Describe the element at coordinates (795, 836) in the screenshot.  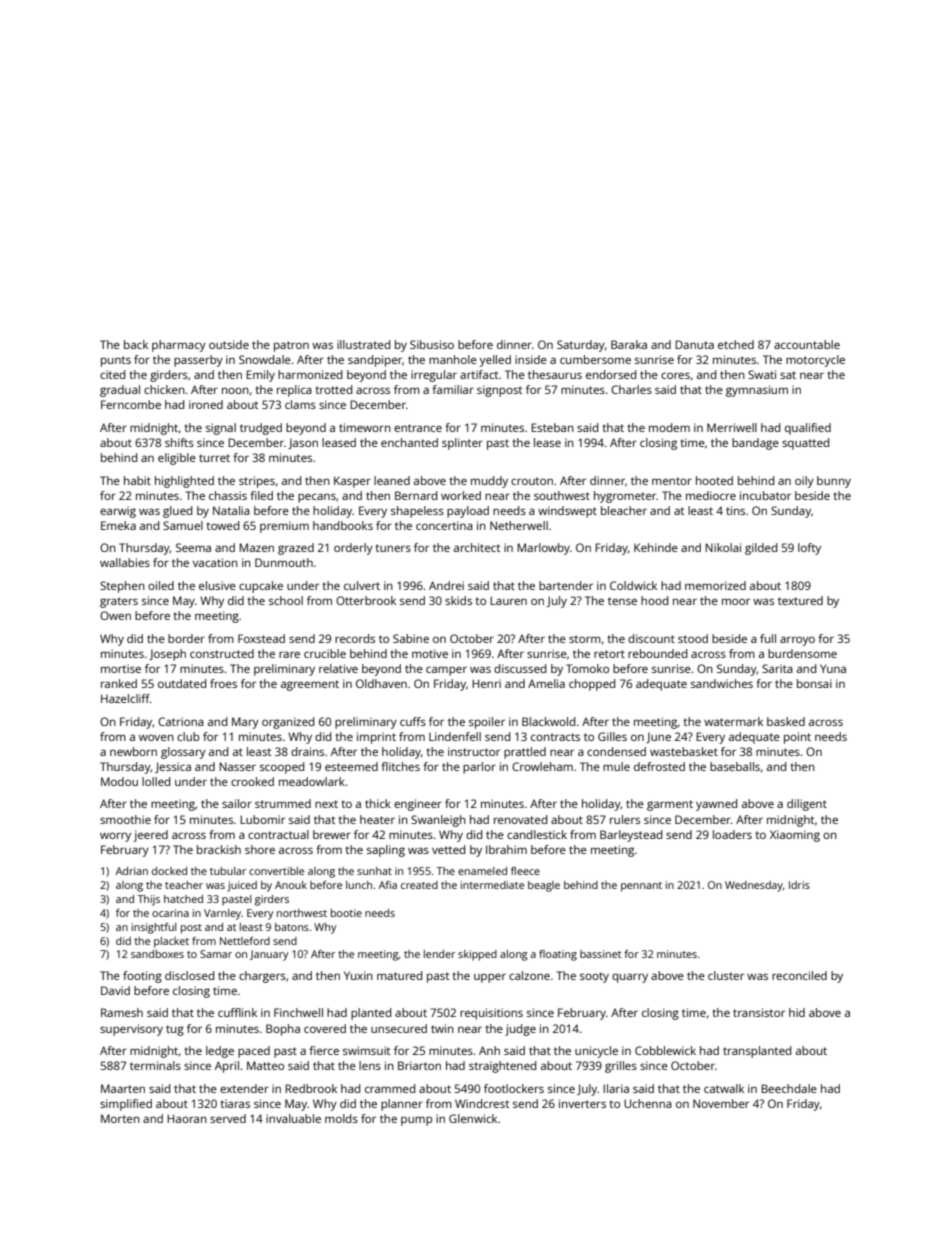
I see `Xiaoming` at that location.
